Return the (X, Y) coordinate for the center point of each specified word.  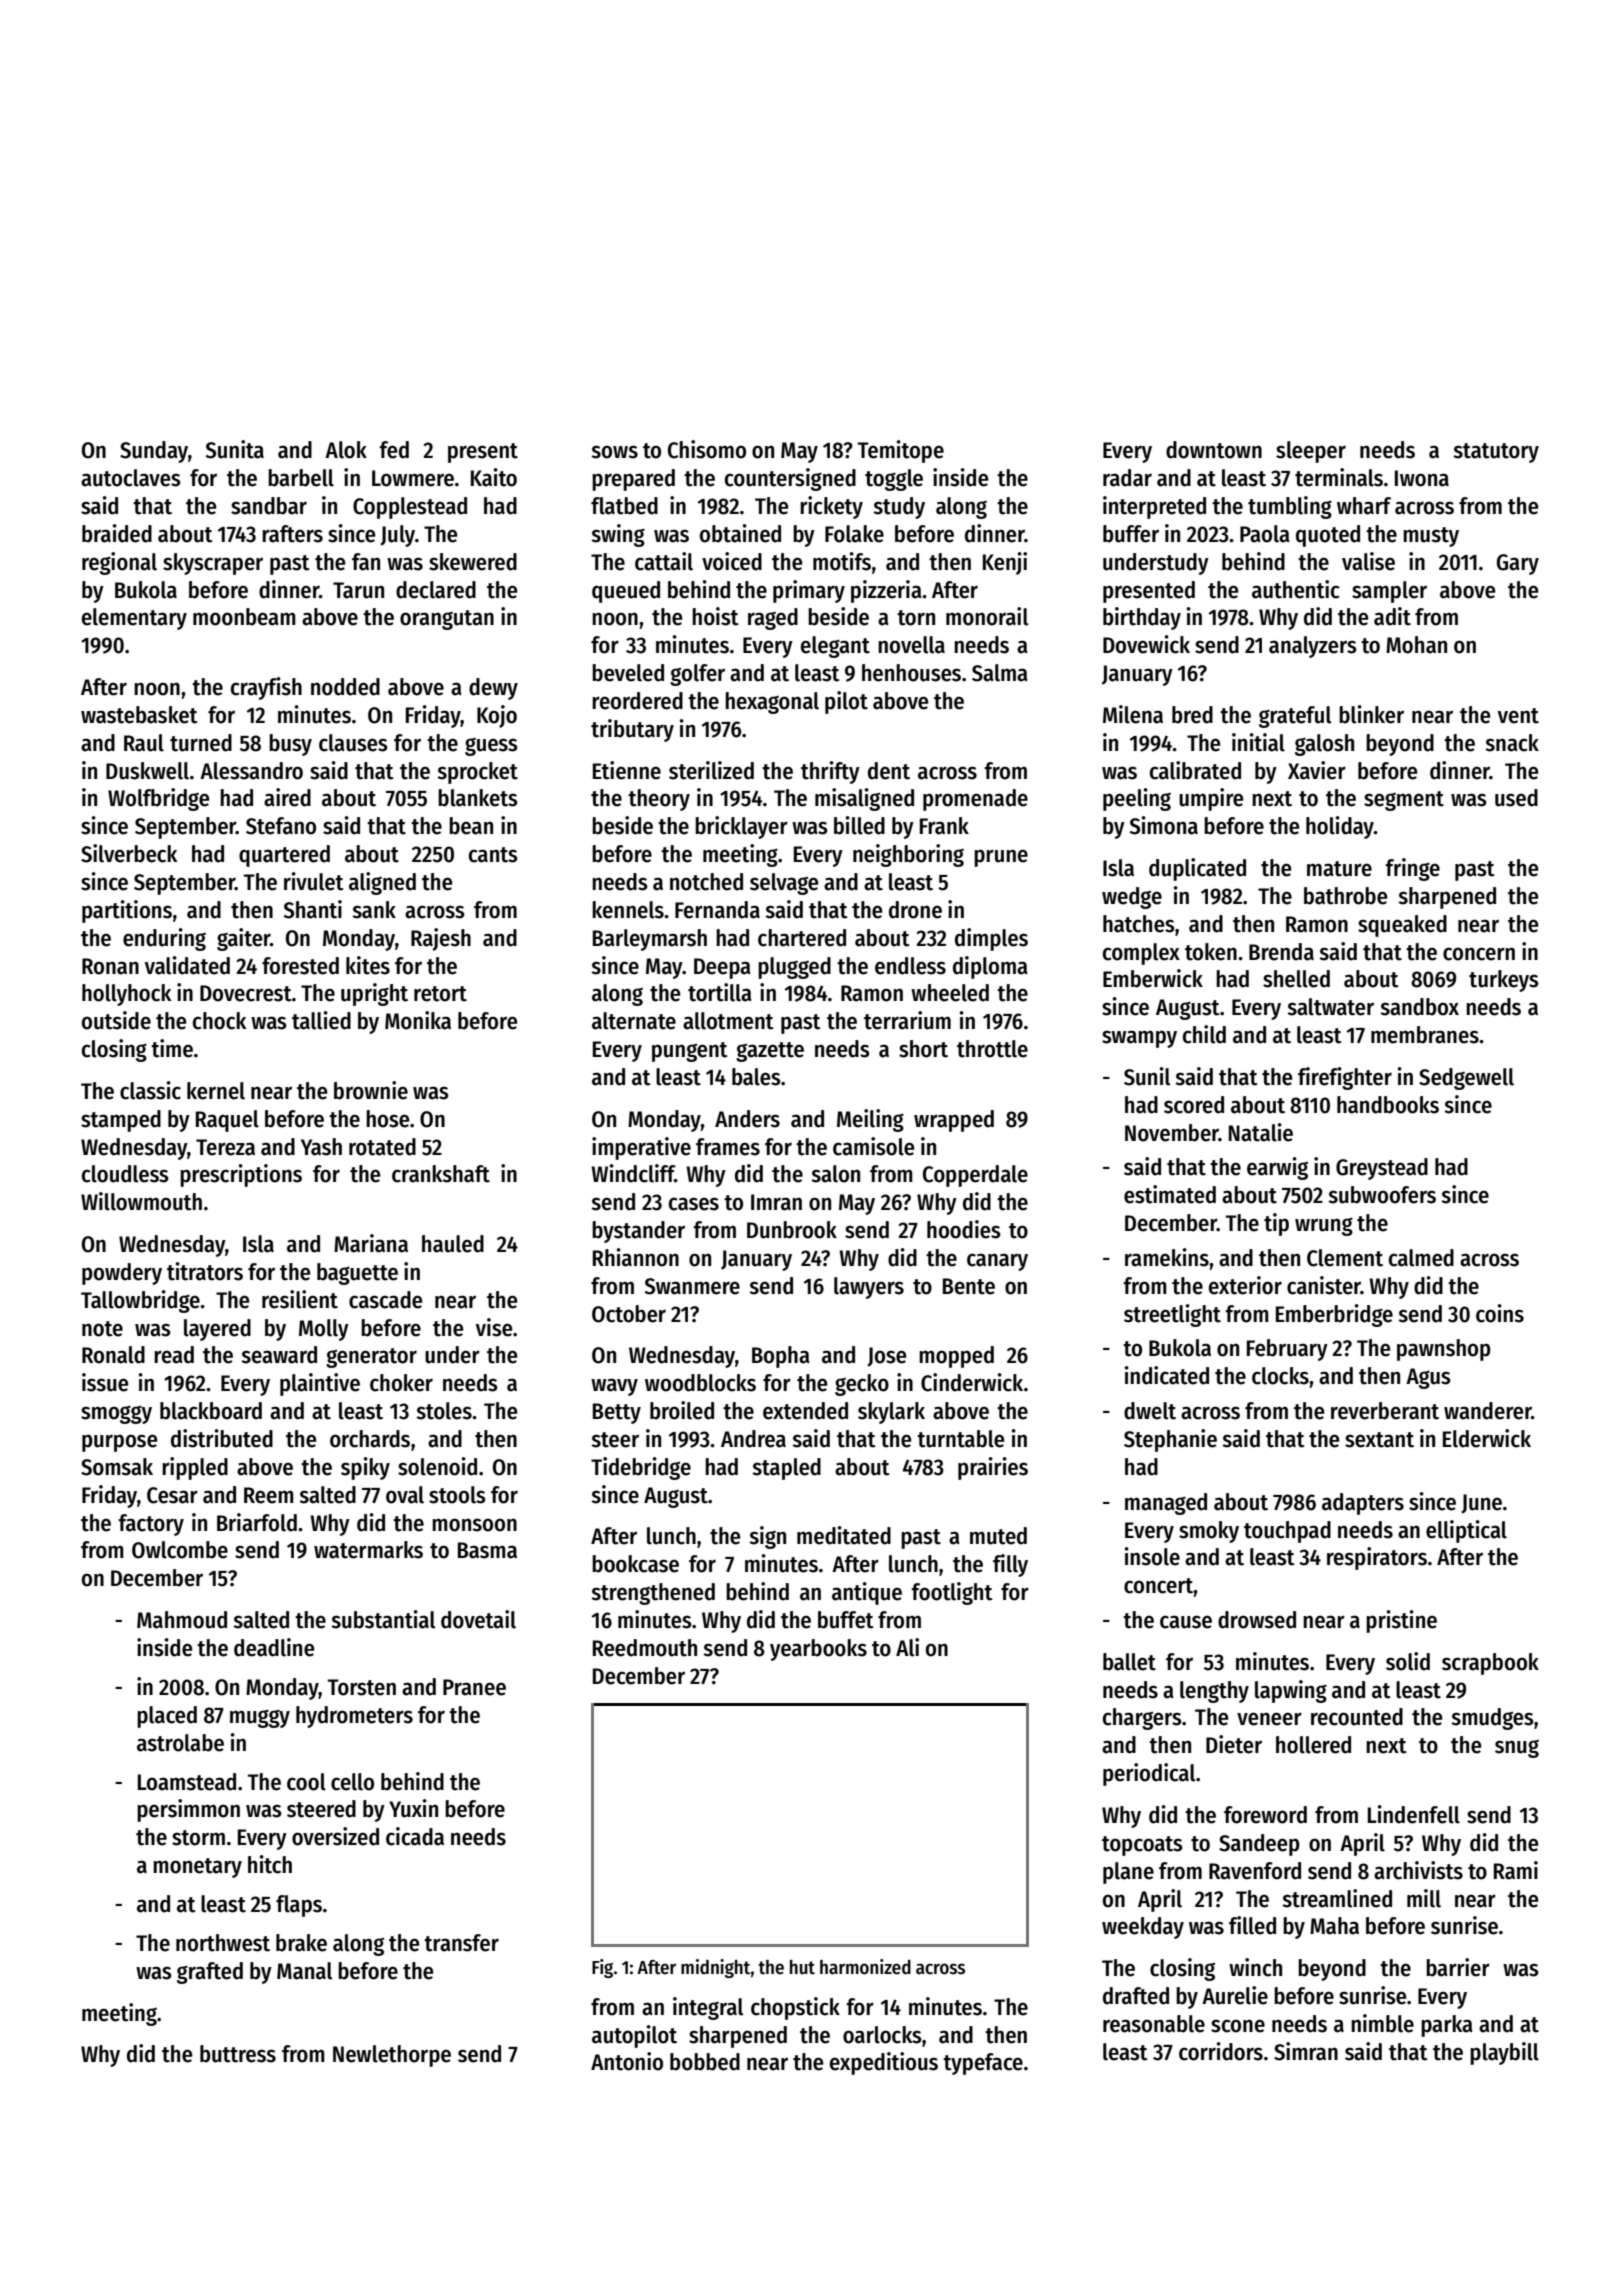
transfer (461, 1943)
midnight (715, 1968)
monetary (197, 1868)
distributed (222, 1438)
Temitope (901, 451)
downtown (1214, 450)
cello (352, 1782)
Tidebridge (641, 1468)
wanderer (1488, 1411)
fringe (1412, 869)
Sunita (235, 449)
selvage (784, 884)
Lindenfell (1414, 1814)
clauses (353, 743)
